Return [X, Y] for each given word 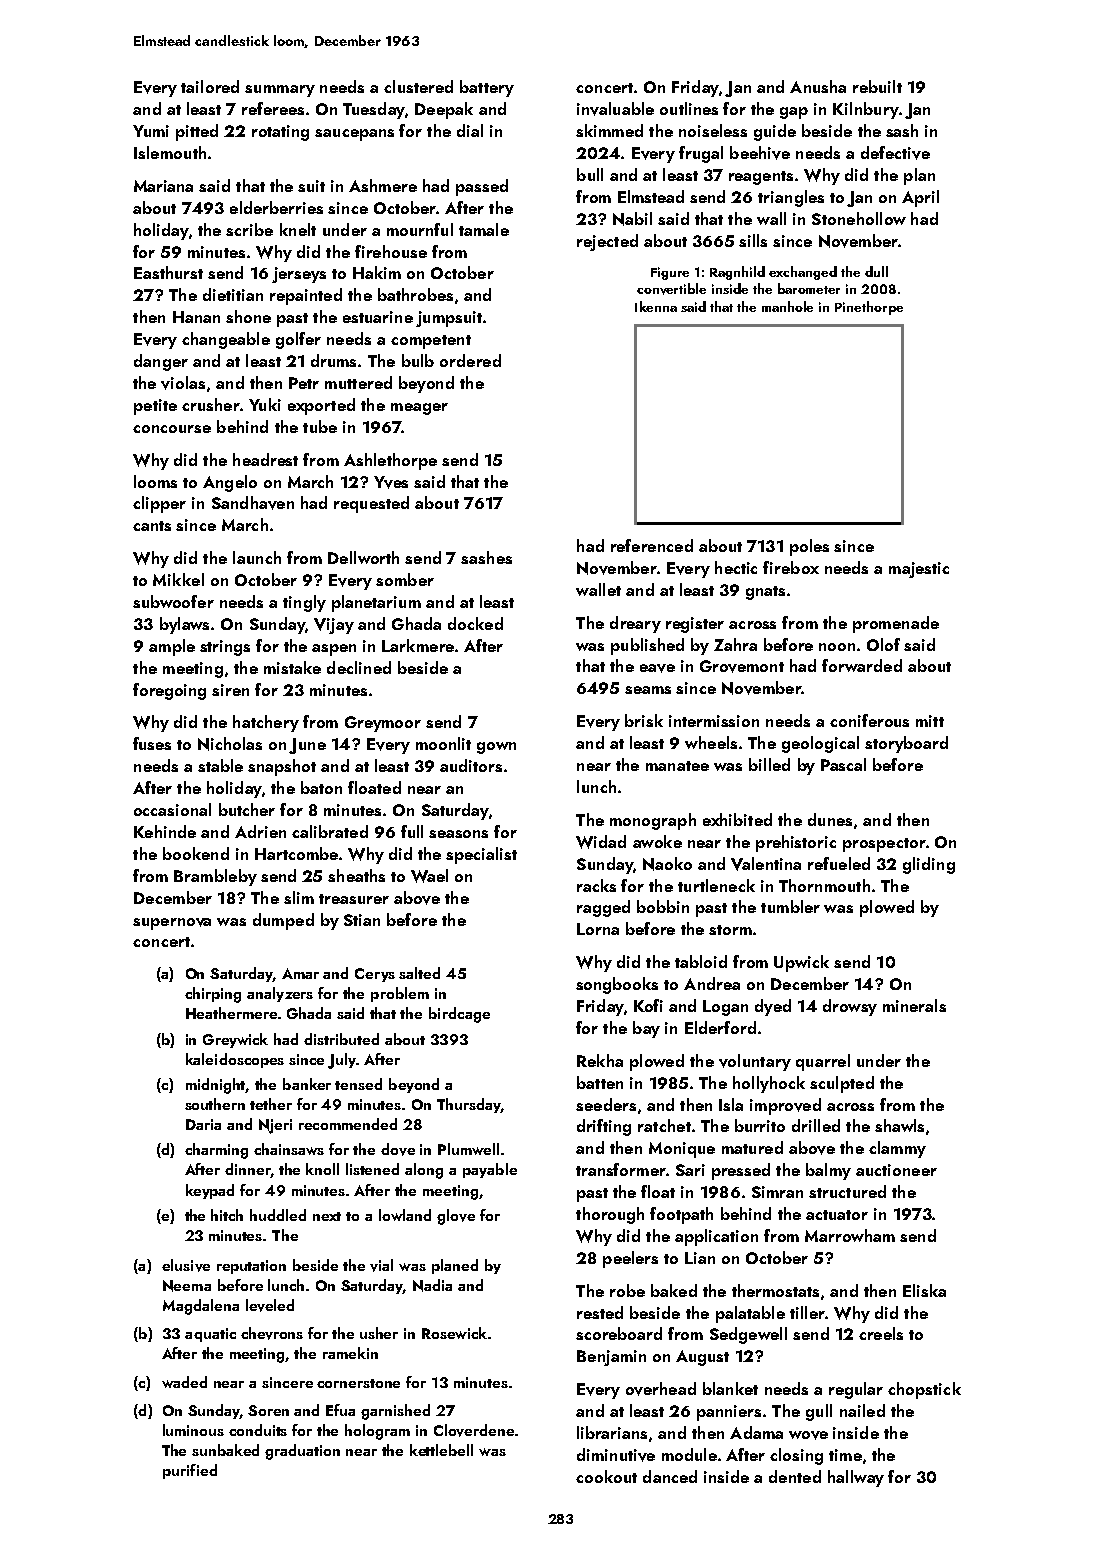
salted [419, 973]
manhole [787, 306]
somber [405, 579]
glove [456, 1217]
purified [190, 1471]
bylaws [184, 625]
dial [470, 130]
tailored [210, 86]
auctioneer [896, 1170]
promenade [896, 624]
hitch [227, 1215]
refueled [839, 863]
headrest [265, 459]
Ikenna [656, 306]
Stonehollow [859, 218]
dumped [283, 921]
